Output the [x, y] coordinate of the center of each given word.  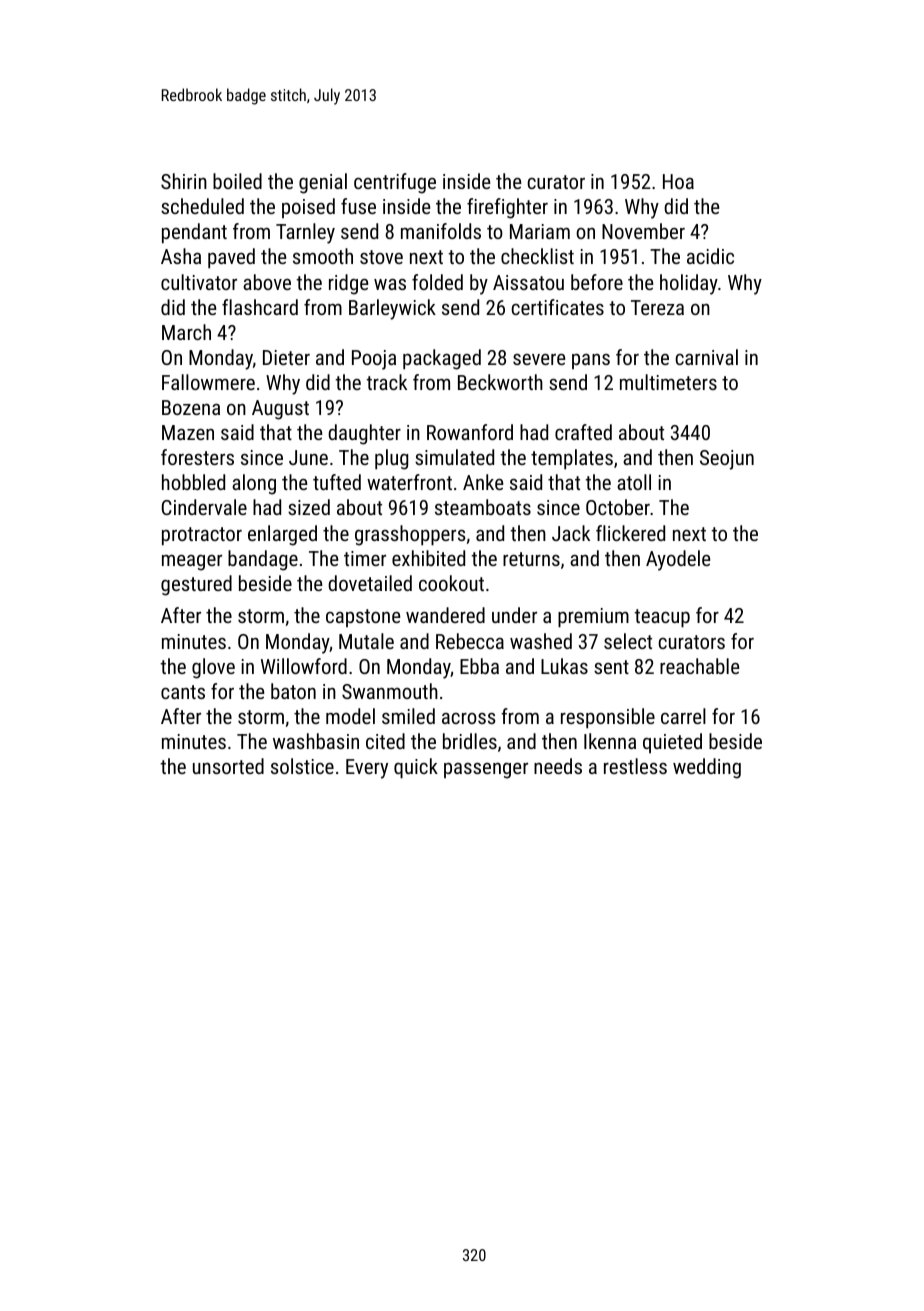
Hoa [678, 181]
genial [323, 183]
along [254, 484]
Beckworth [500, 382]
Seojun [727, 460]
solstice [302, 766]
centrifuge [395, 183]
